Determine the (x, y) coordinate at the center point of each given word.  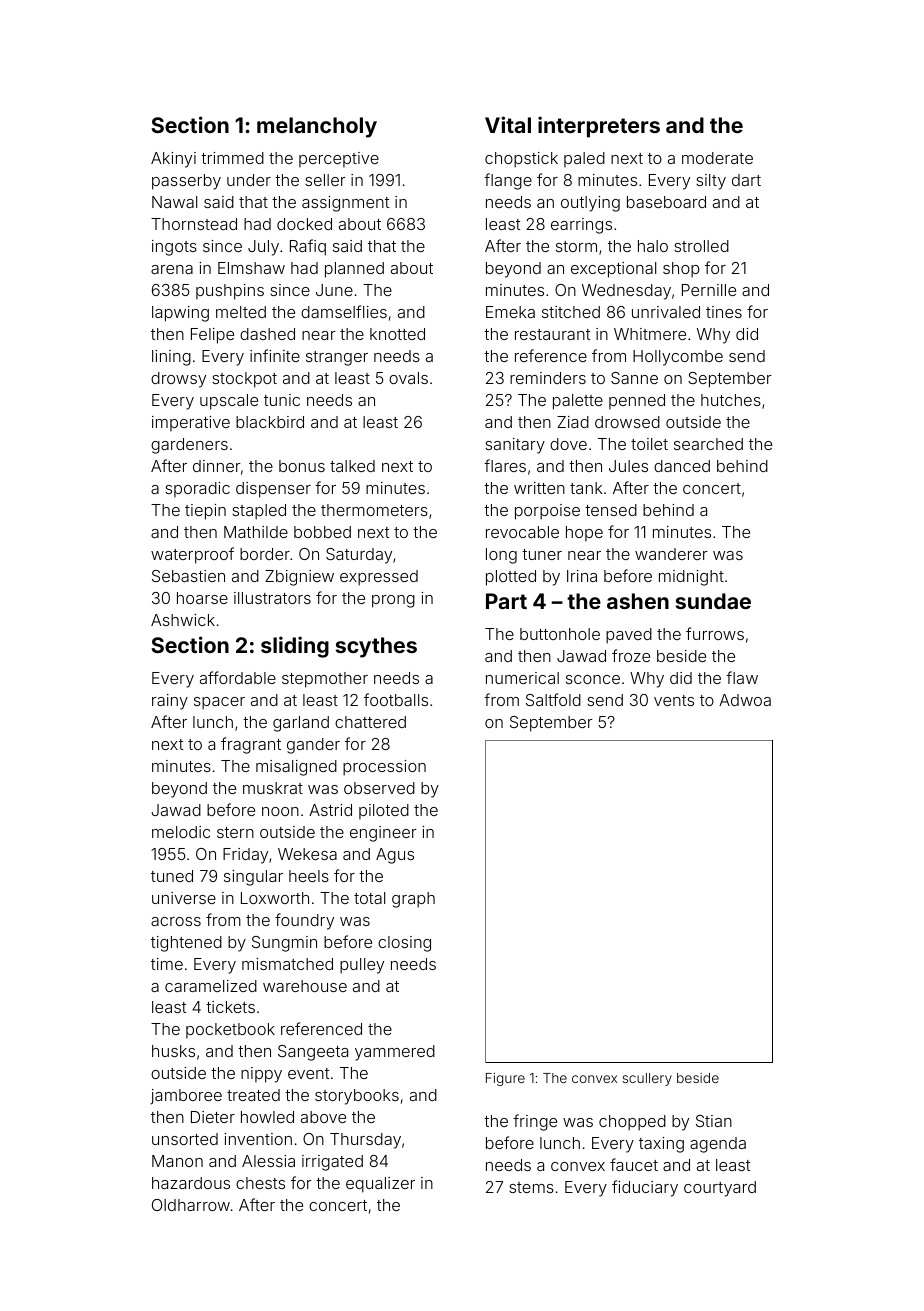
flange (508, 181)
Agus (395, 856)
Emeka (510, 312)
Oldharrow (191, 1205)
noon (280, 811)
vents (674, 700)
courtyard (720, 1189)
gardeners (189, 446)
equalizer (380, 1185)
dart (746, 180)
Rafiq (308, 247)
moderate (717, 158)
